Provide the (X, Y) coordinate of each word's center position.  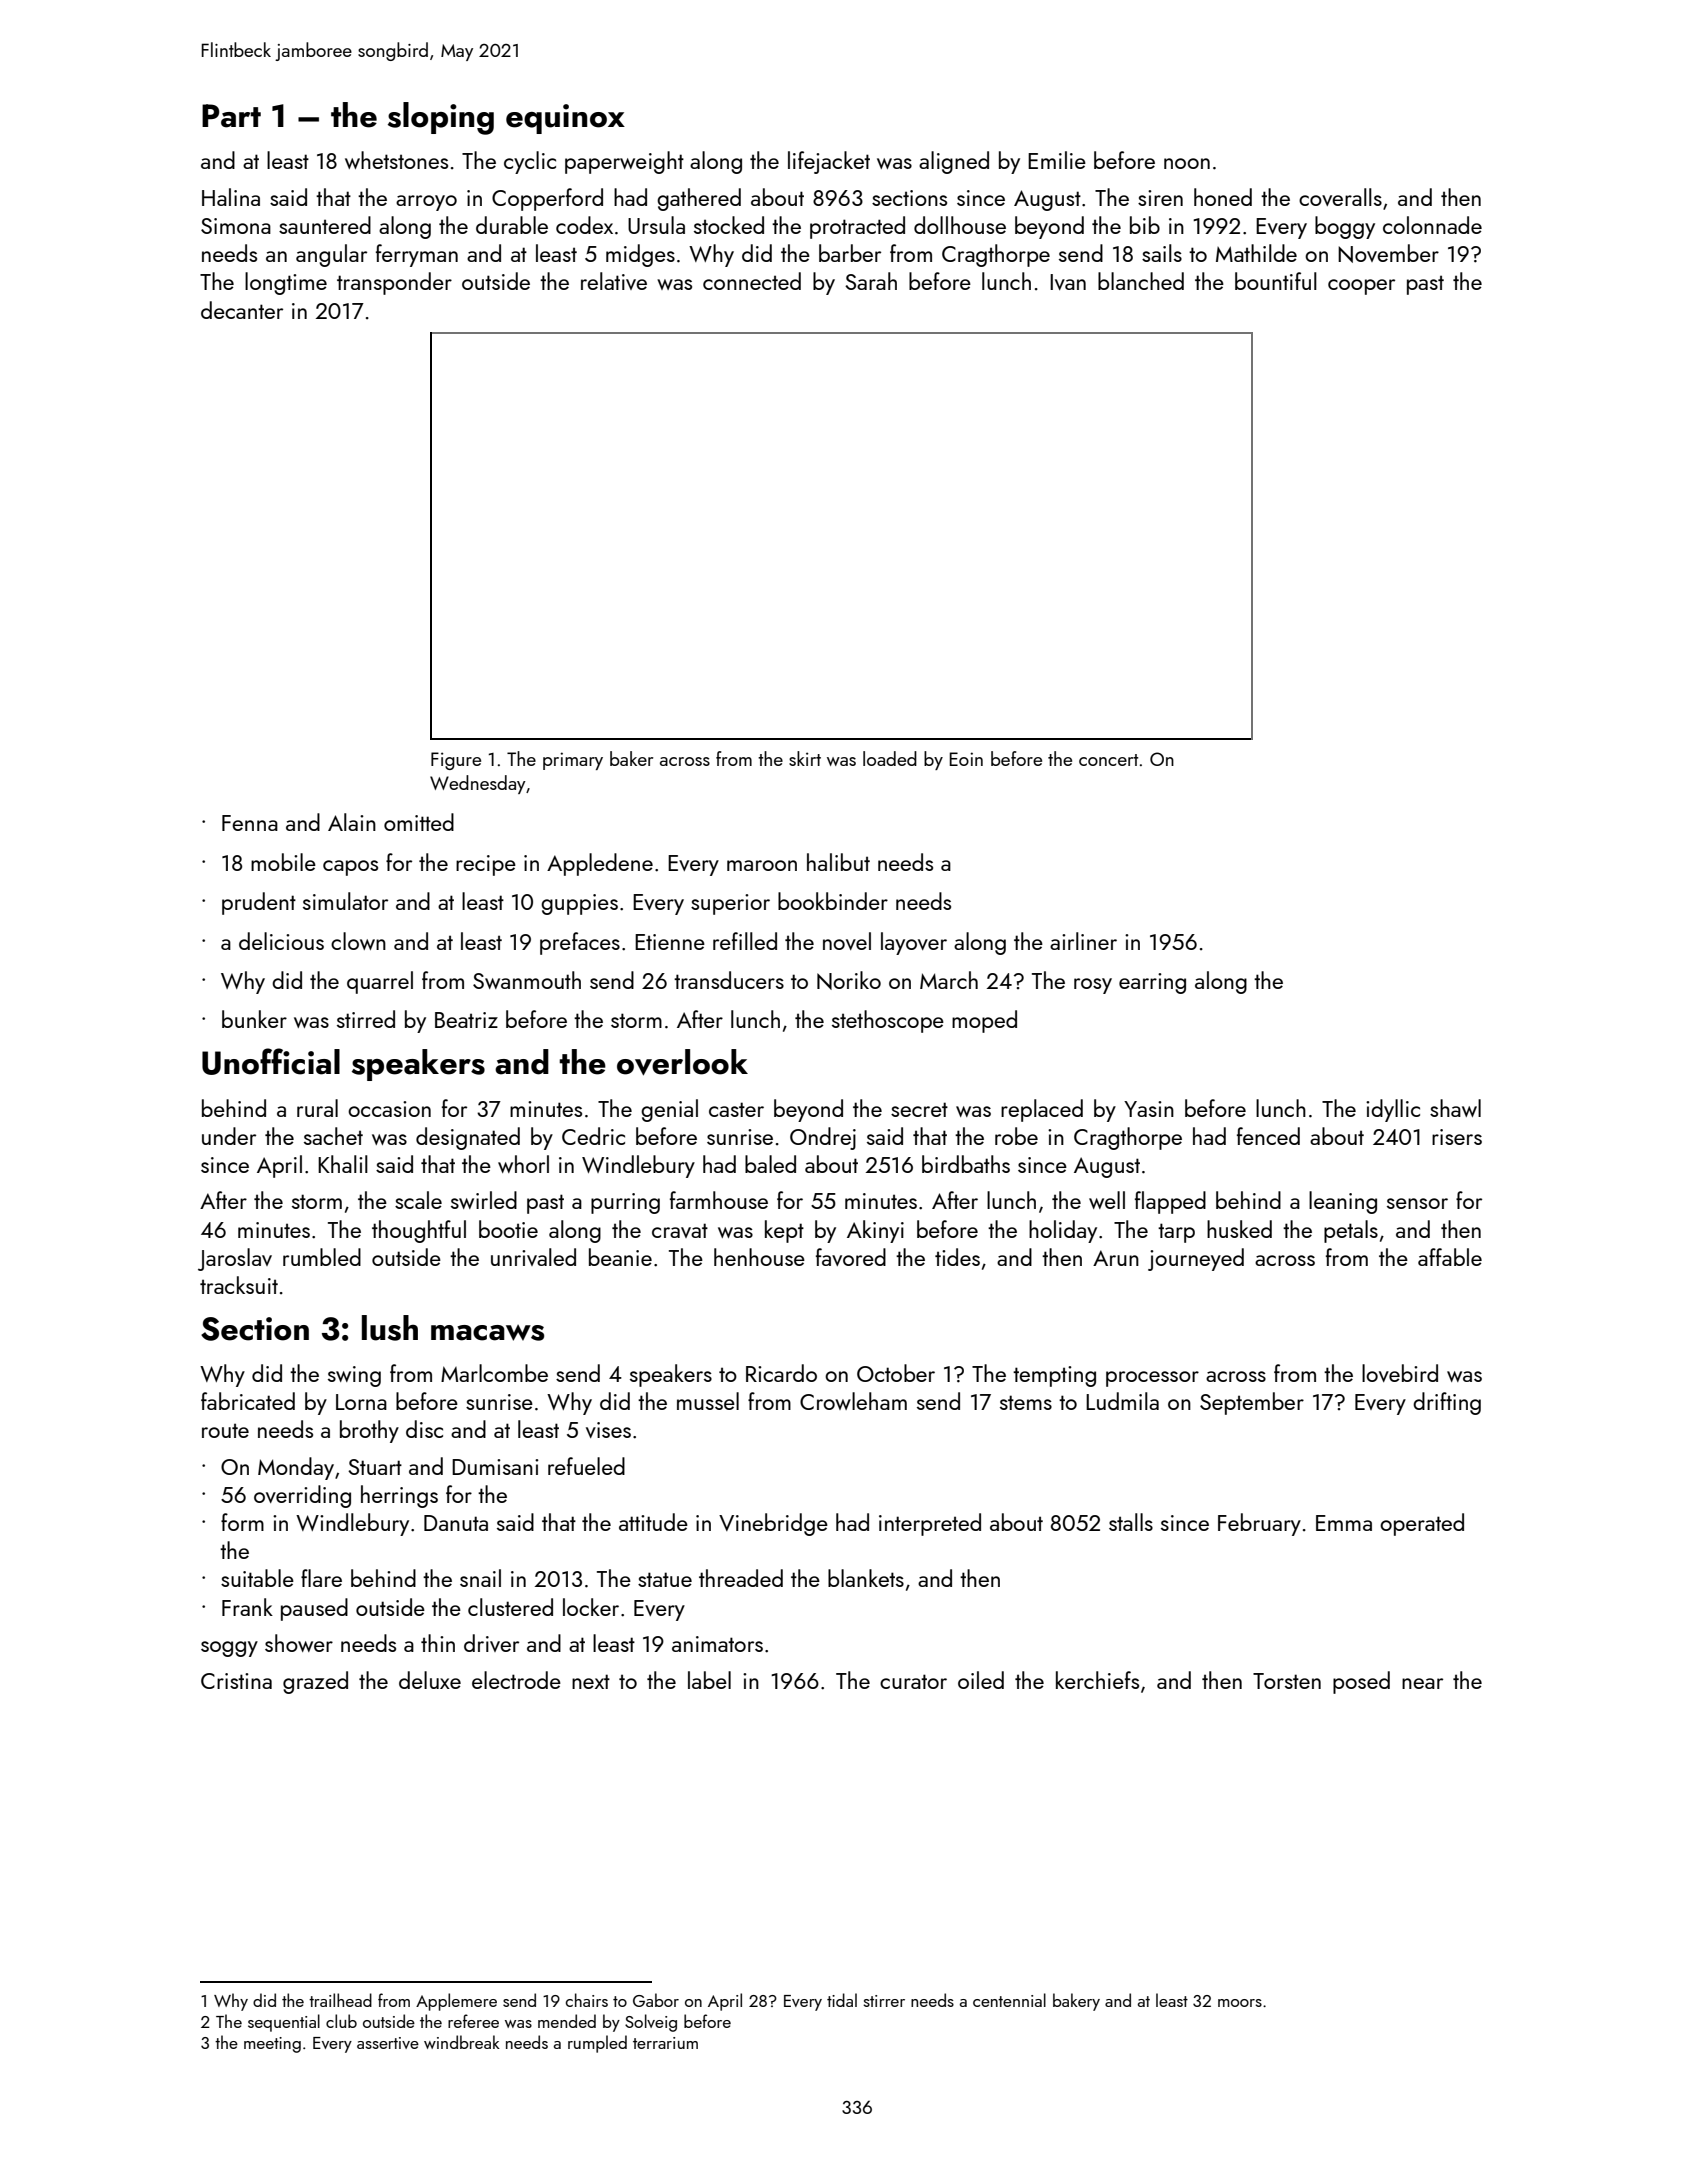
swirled (484, 1200)
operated (1422, 1524)
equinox (565, 119)
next (591, 1681)
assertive (388, 2043)
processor (1152, 1379)
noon (1187, 163)
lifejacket (829, 162)
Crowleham (853, 1401)
